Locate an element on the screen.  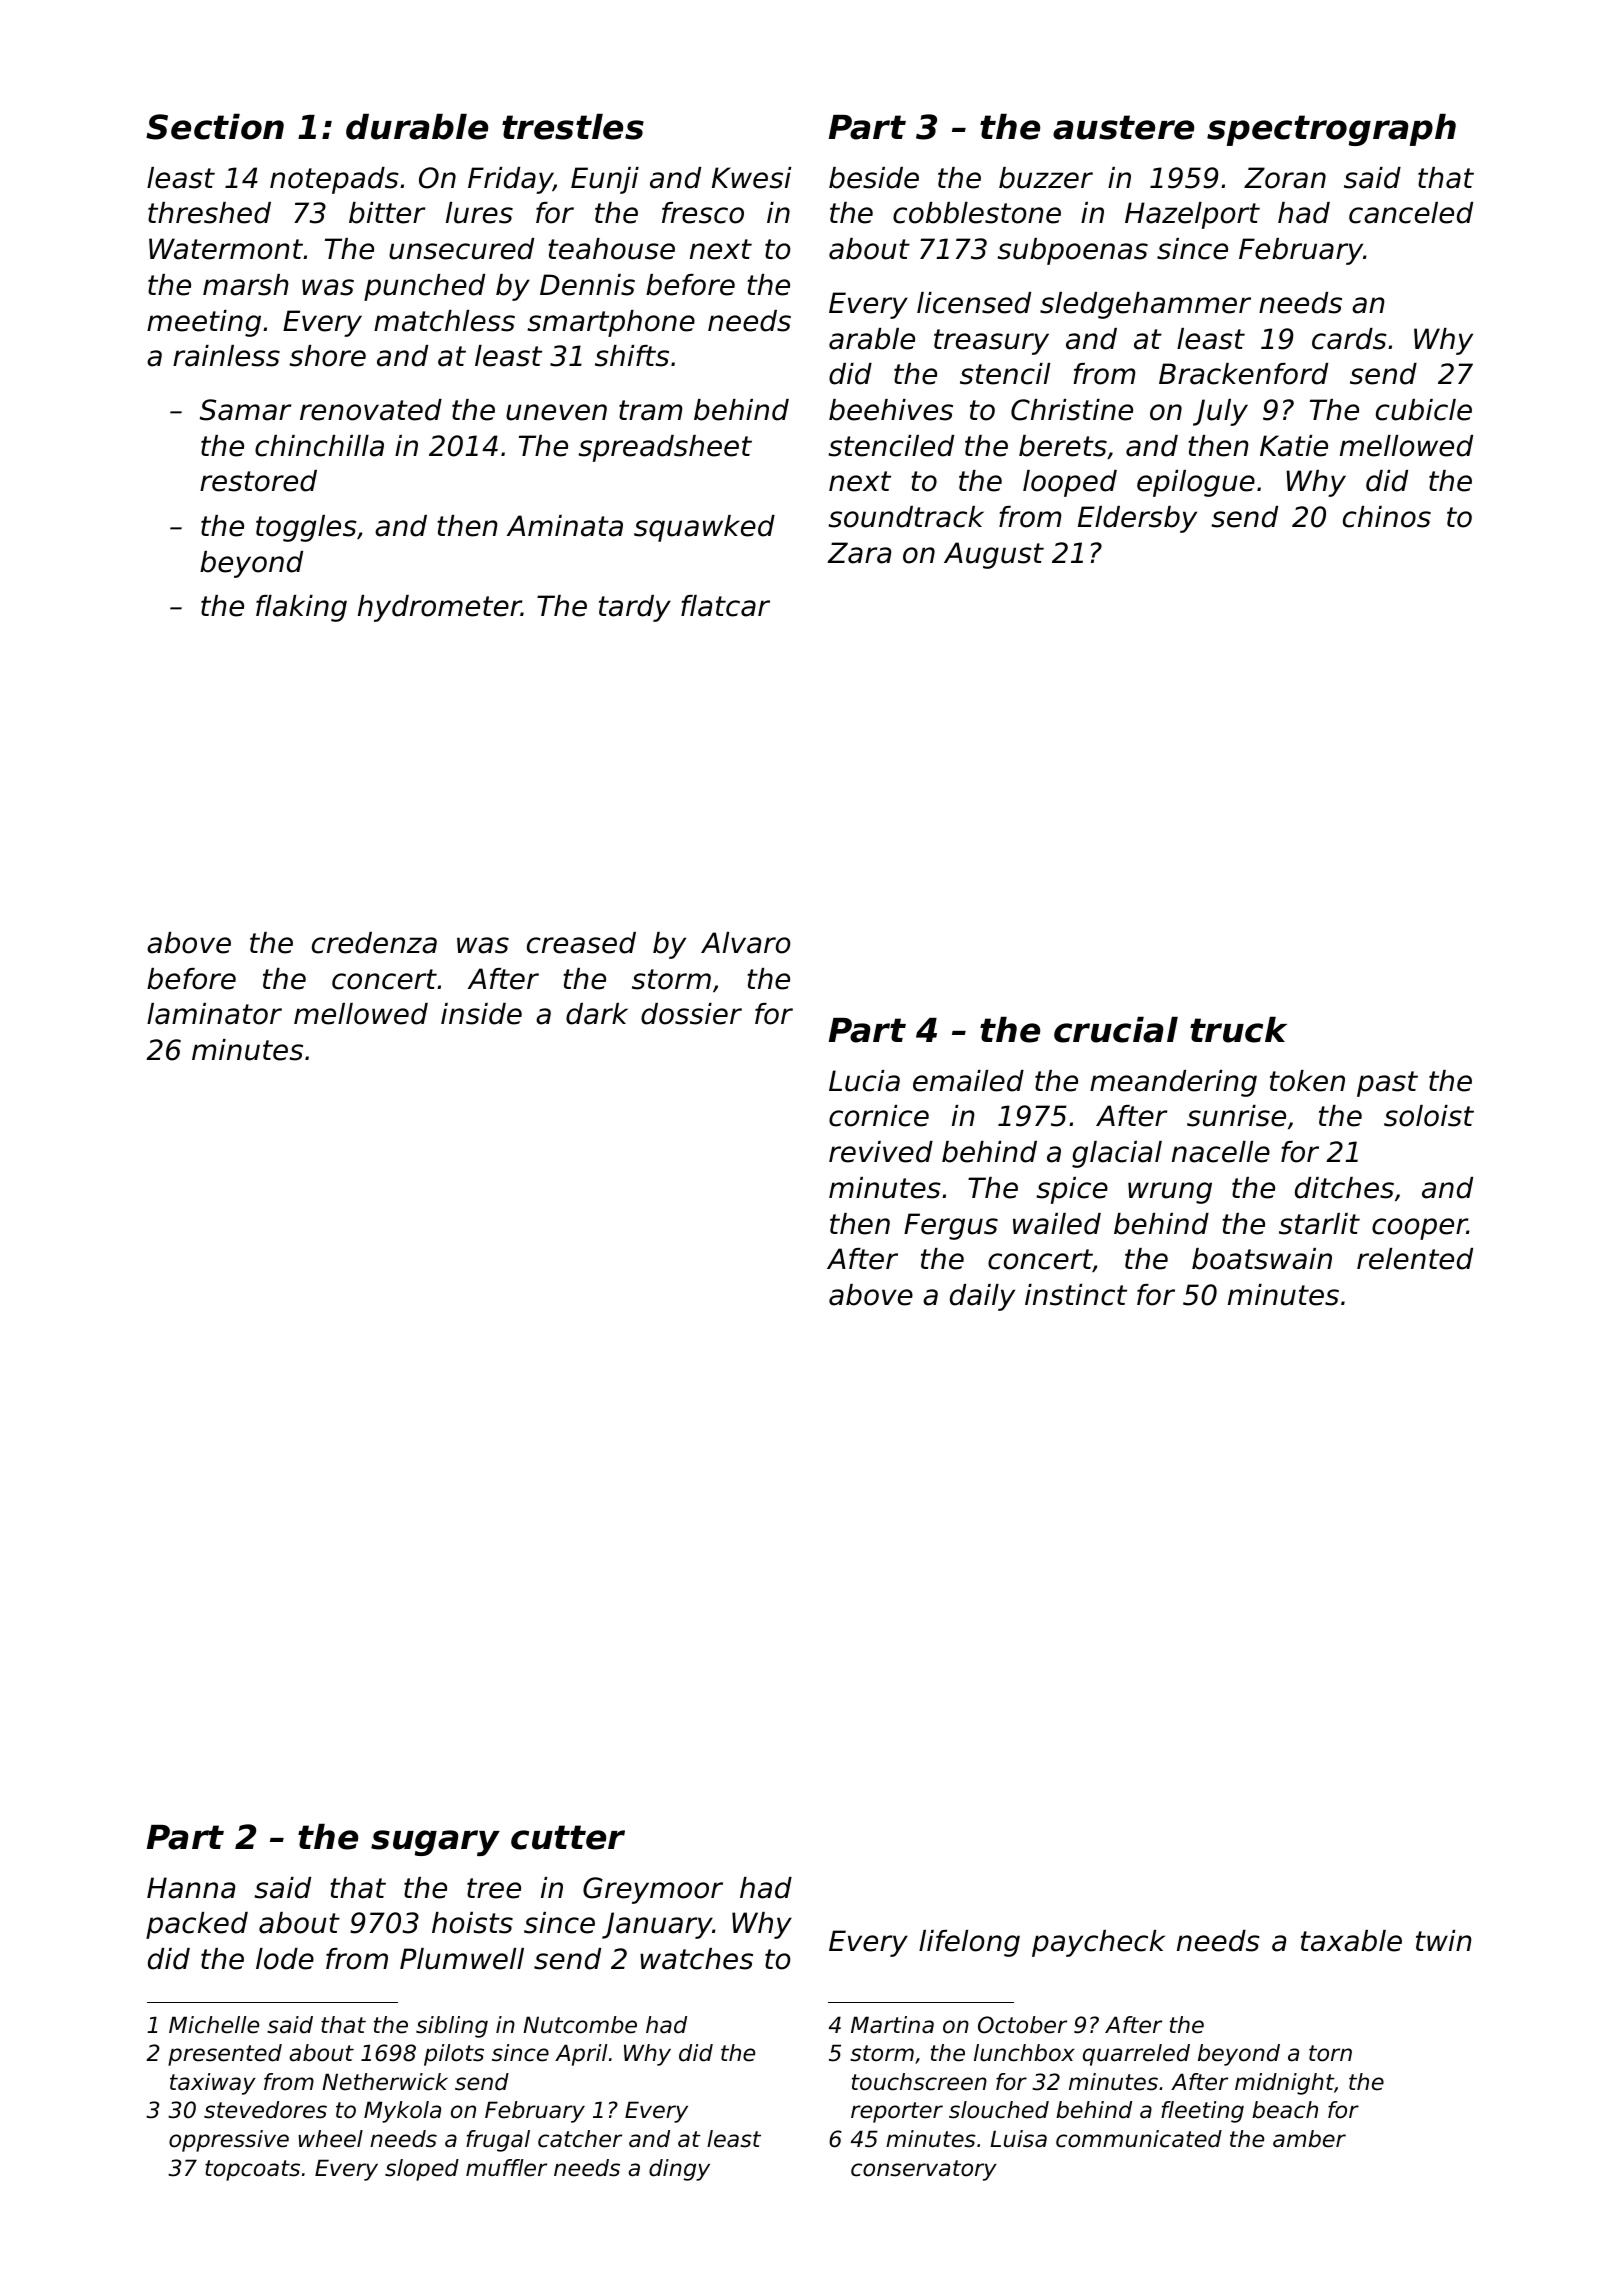
instinct is located at coordinates (1076, 1295).
